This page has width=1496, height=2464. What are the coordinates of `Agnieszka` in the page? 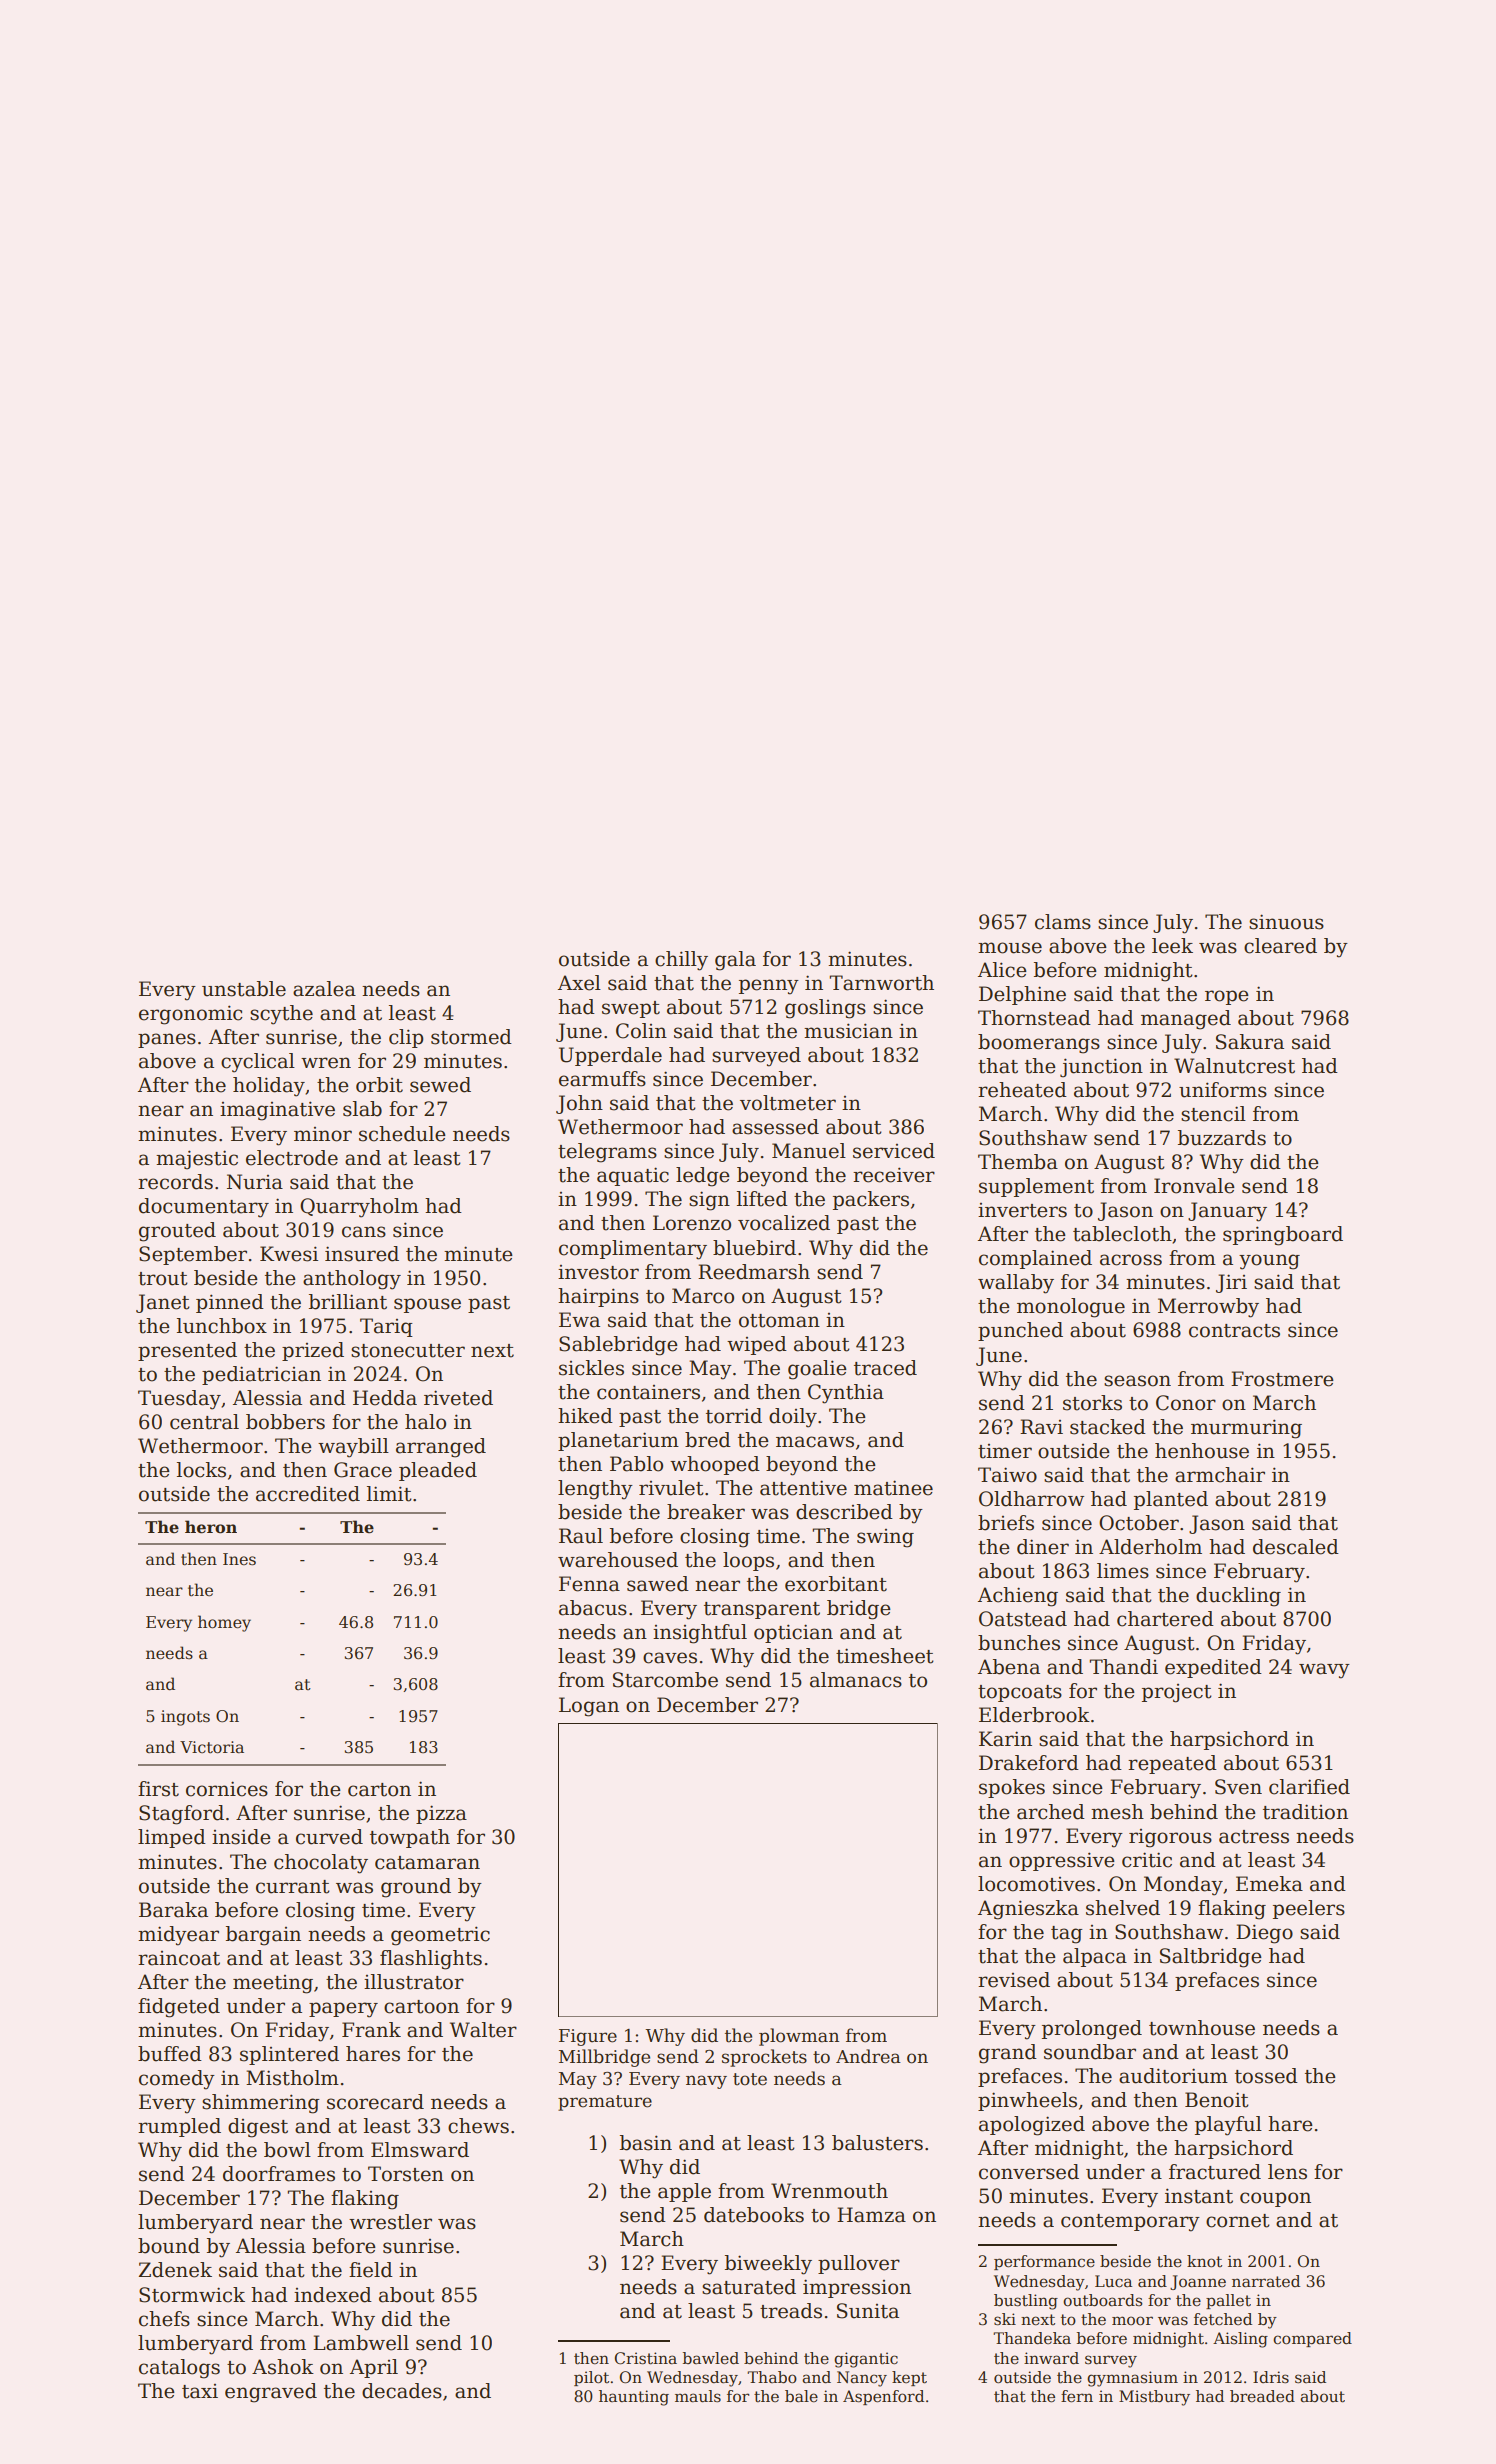 It's located at (1028, 1910).
